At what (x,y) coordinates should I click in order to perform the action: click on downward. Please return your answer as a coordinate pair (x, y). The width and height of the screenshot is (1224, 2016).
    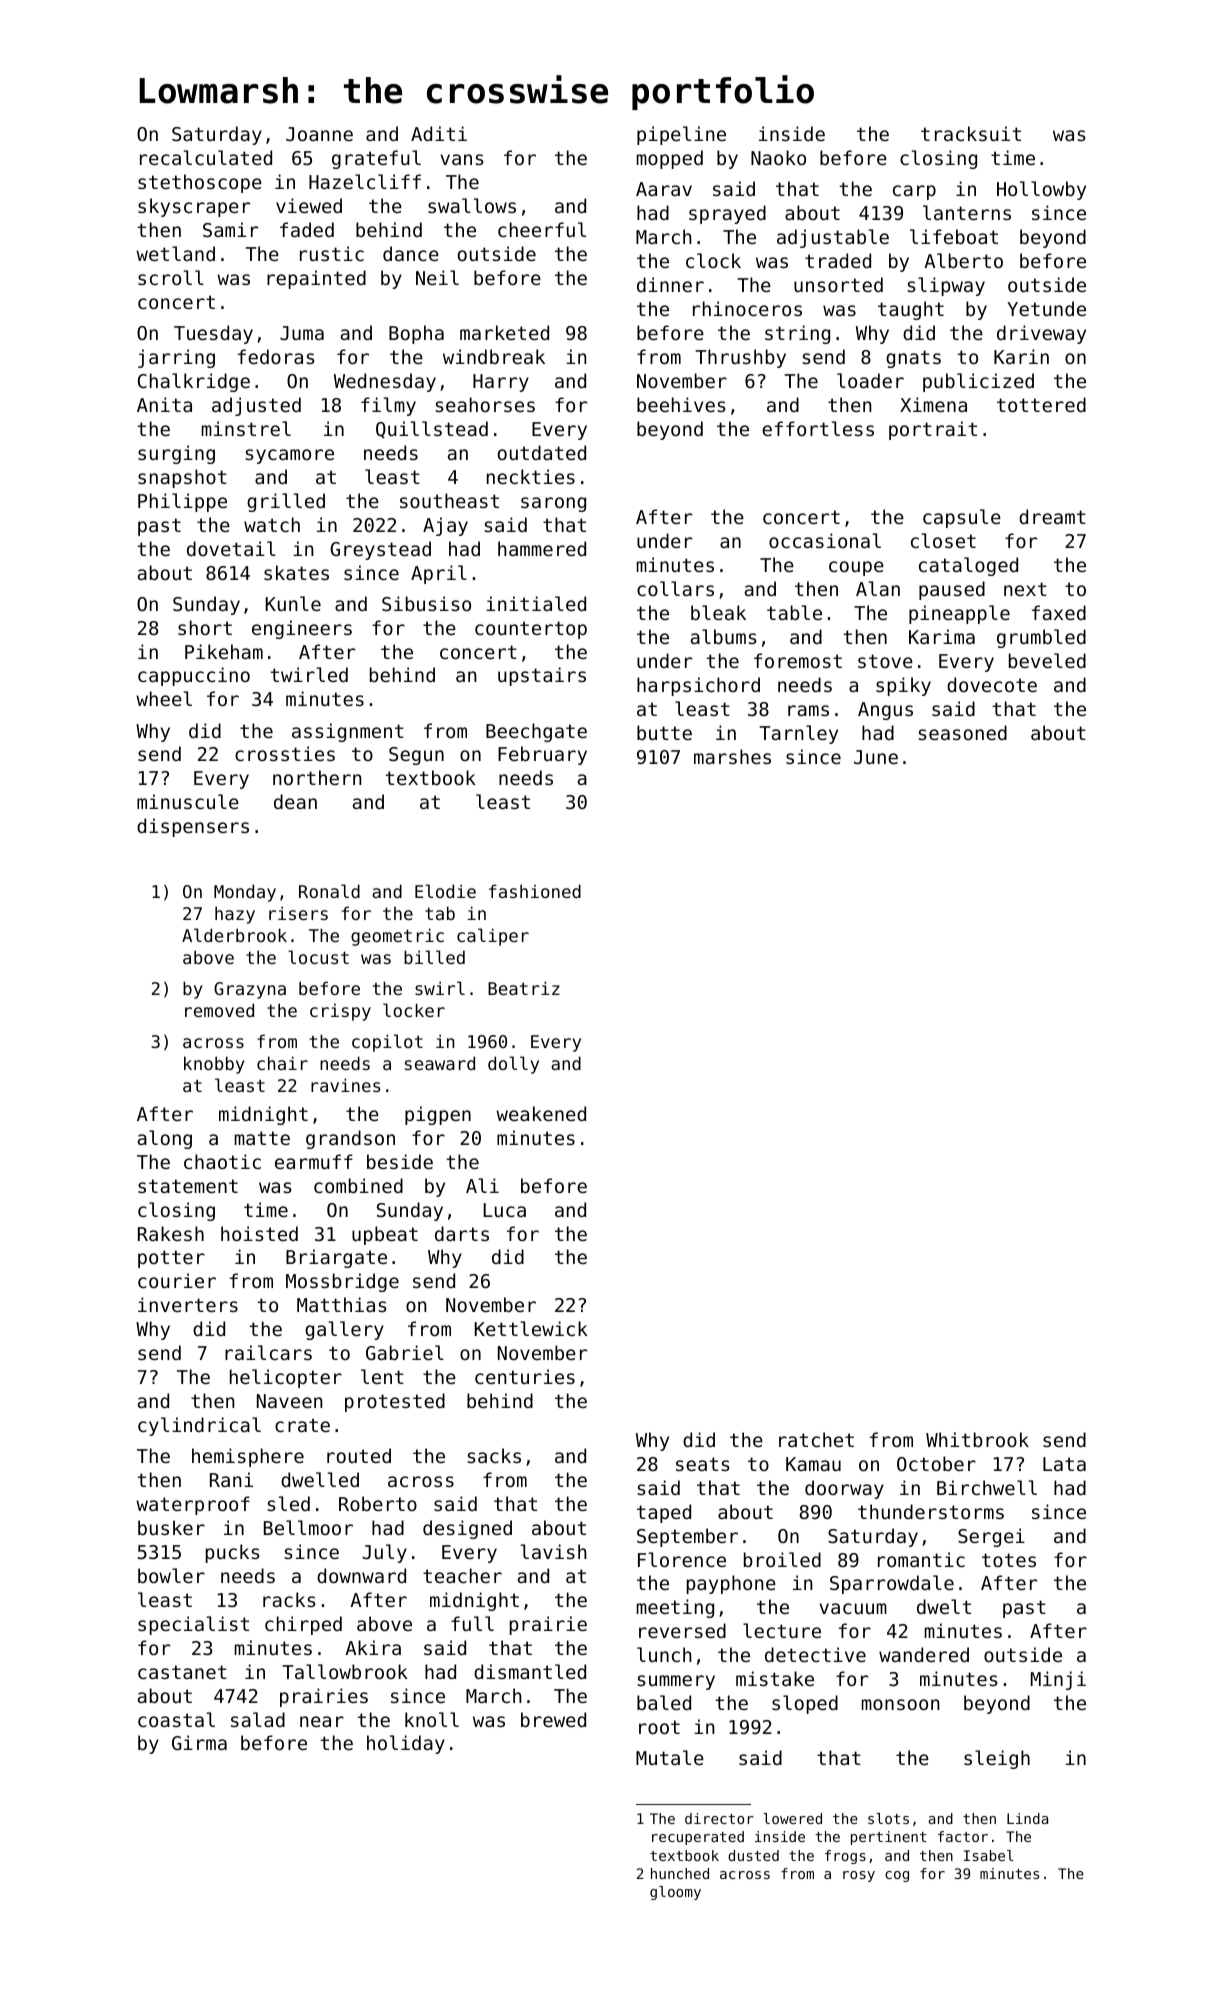
    Looking at the image, I should click on (361, 1575).
